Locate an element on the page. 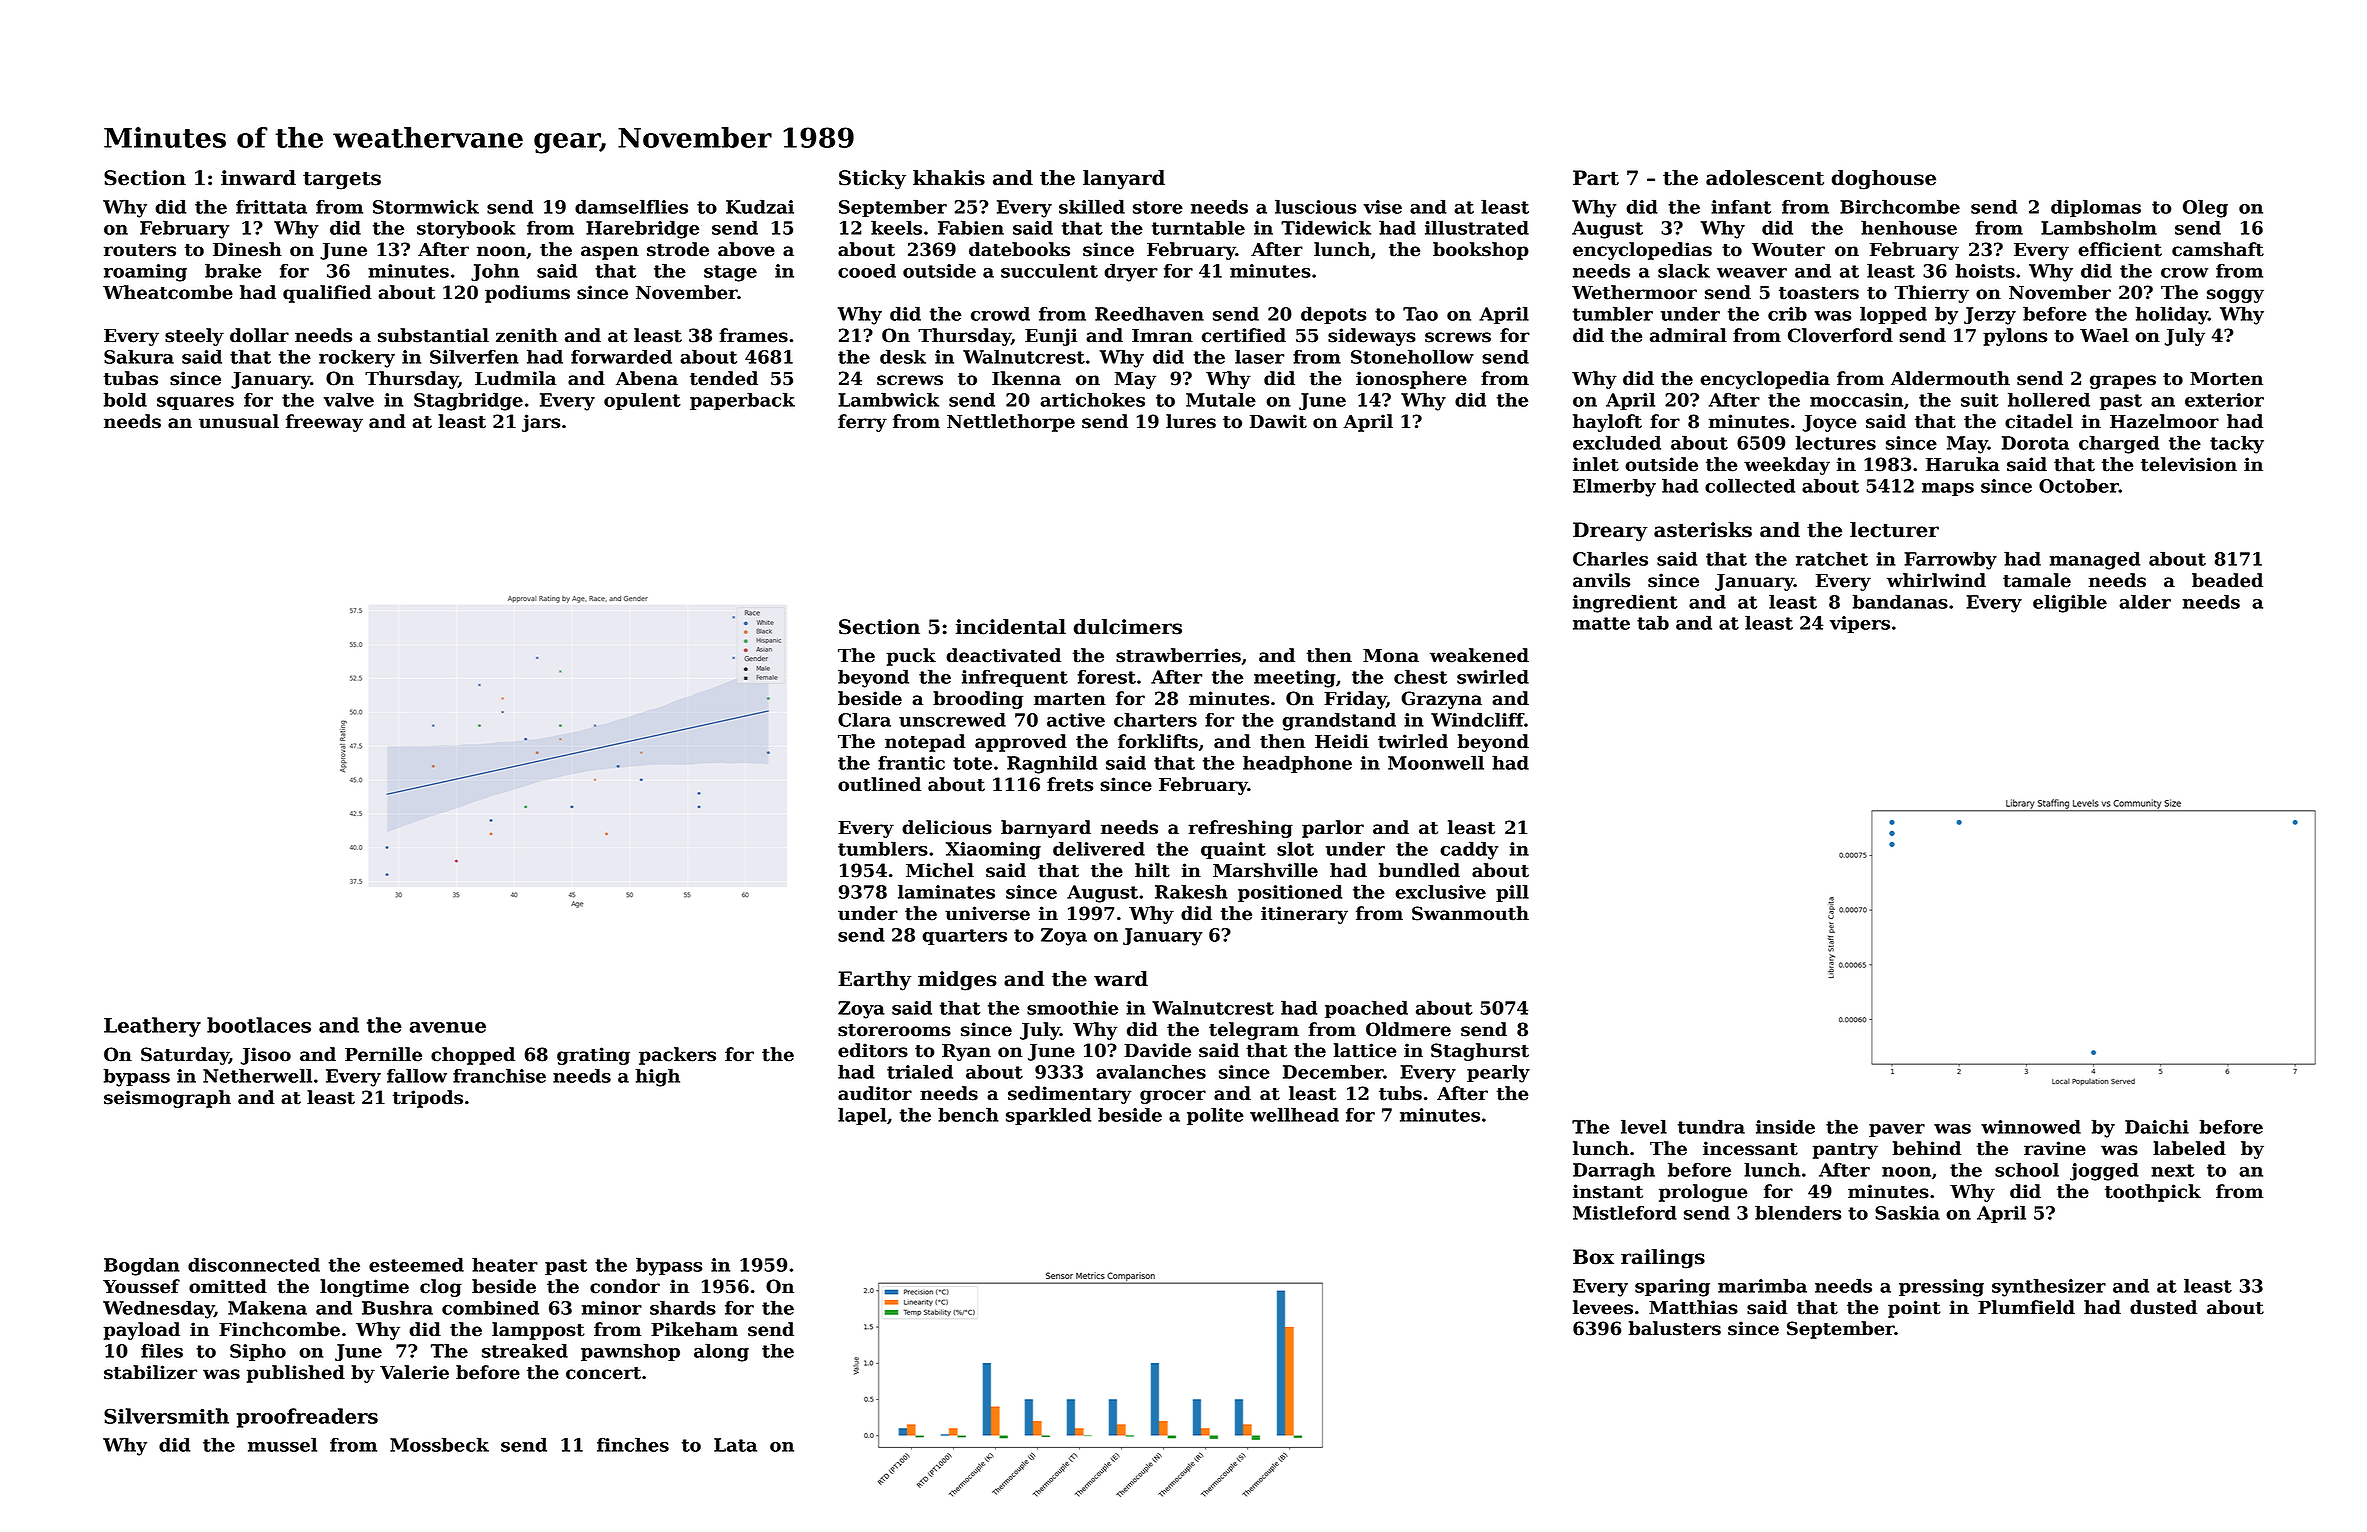 This page has width=2367, height=1532. longtime is located at coordinates (364, 1288).
